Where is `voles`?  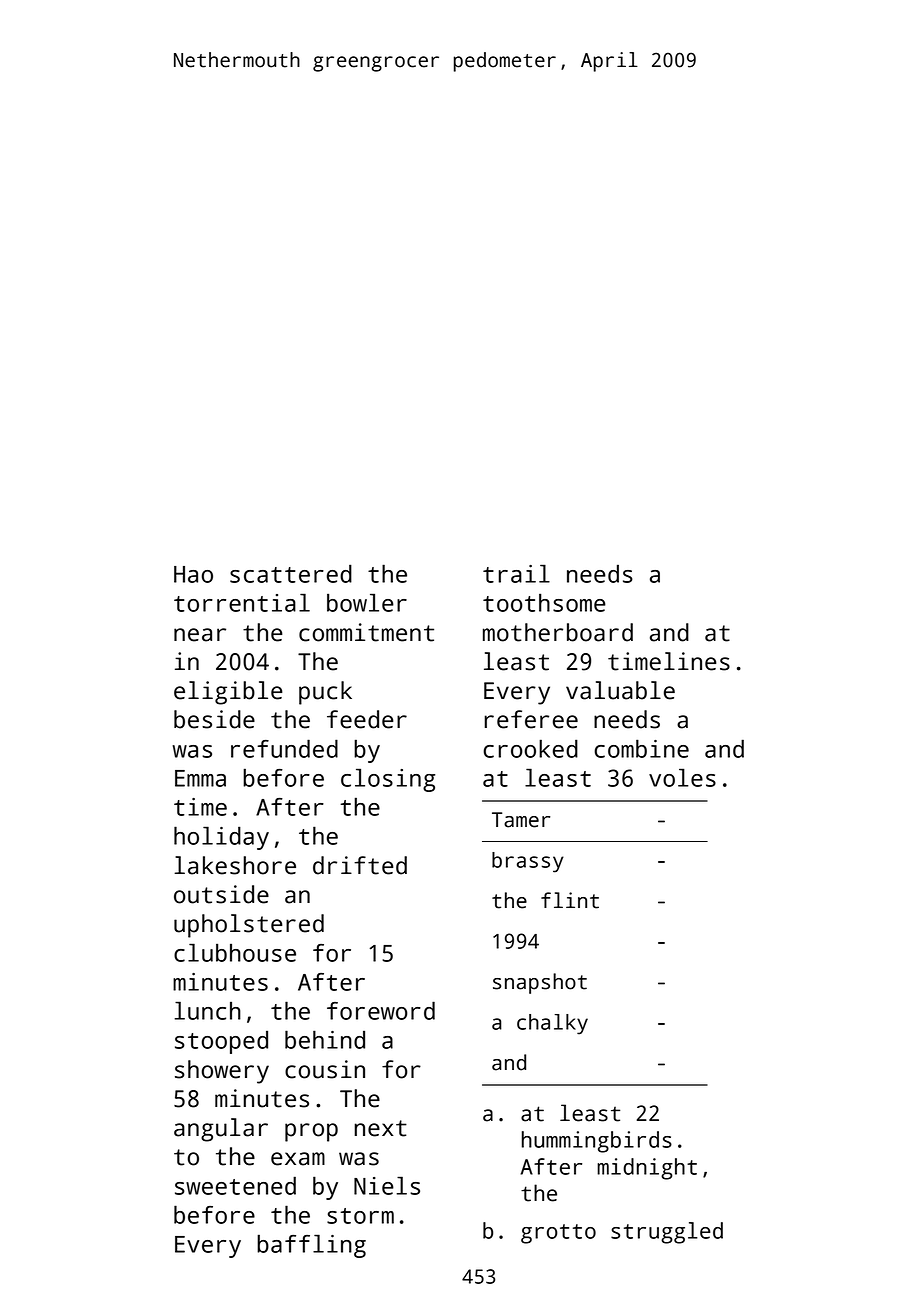 voles is located at coordinates (682, 777).
